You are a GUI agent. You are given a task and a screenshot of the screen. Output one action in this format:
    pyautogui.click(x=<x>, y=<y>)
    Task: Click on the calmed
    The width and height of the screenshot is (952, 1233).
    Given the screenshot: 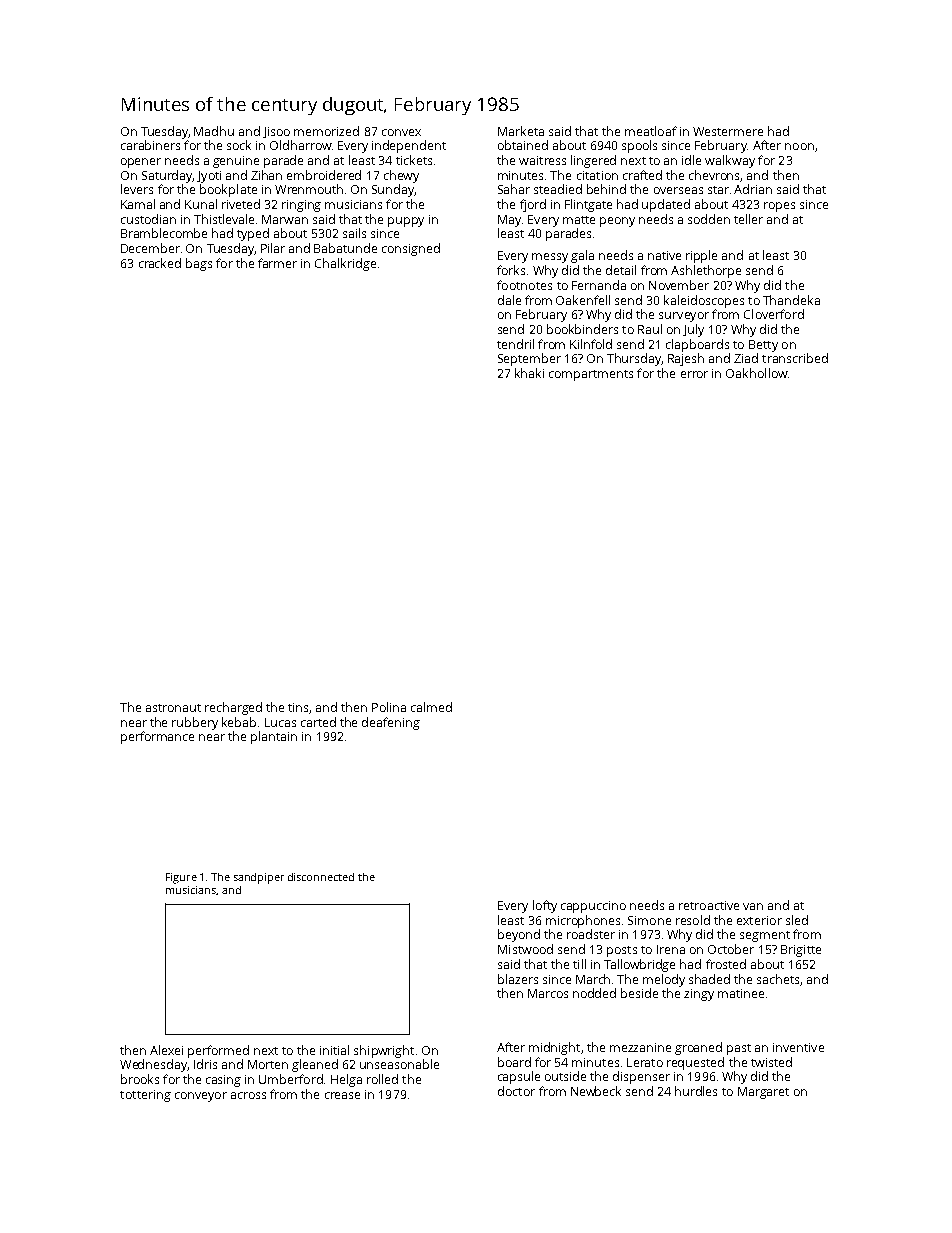 What is the action you would take?
    pyautogui.click(x=431, y=707)
